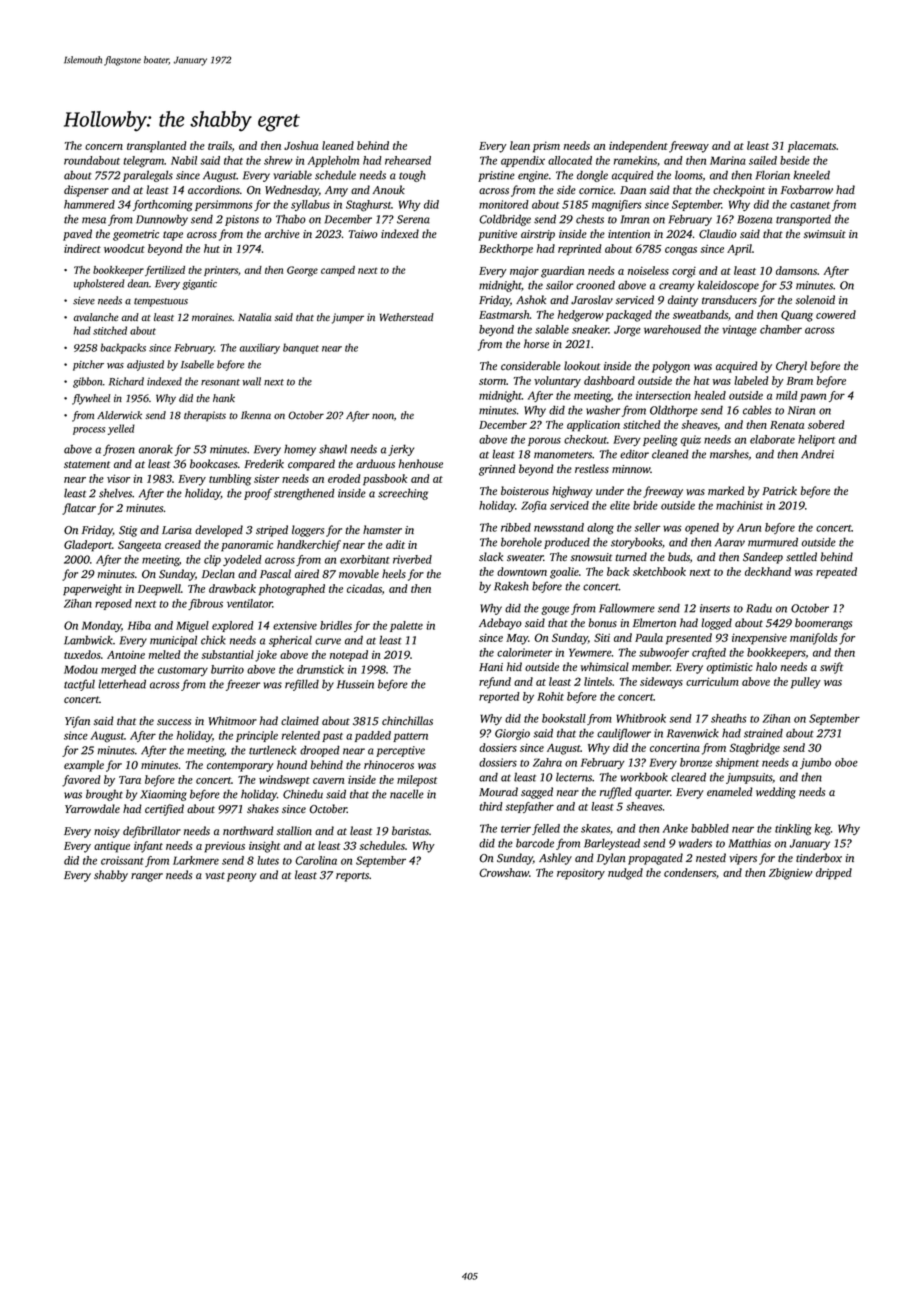  Describe the element at coordinates (834, 874) in the image. I see `dripped` at that location.
